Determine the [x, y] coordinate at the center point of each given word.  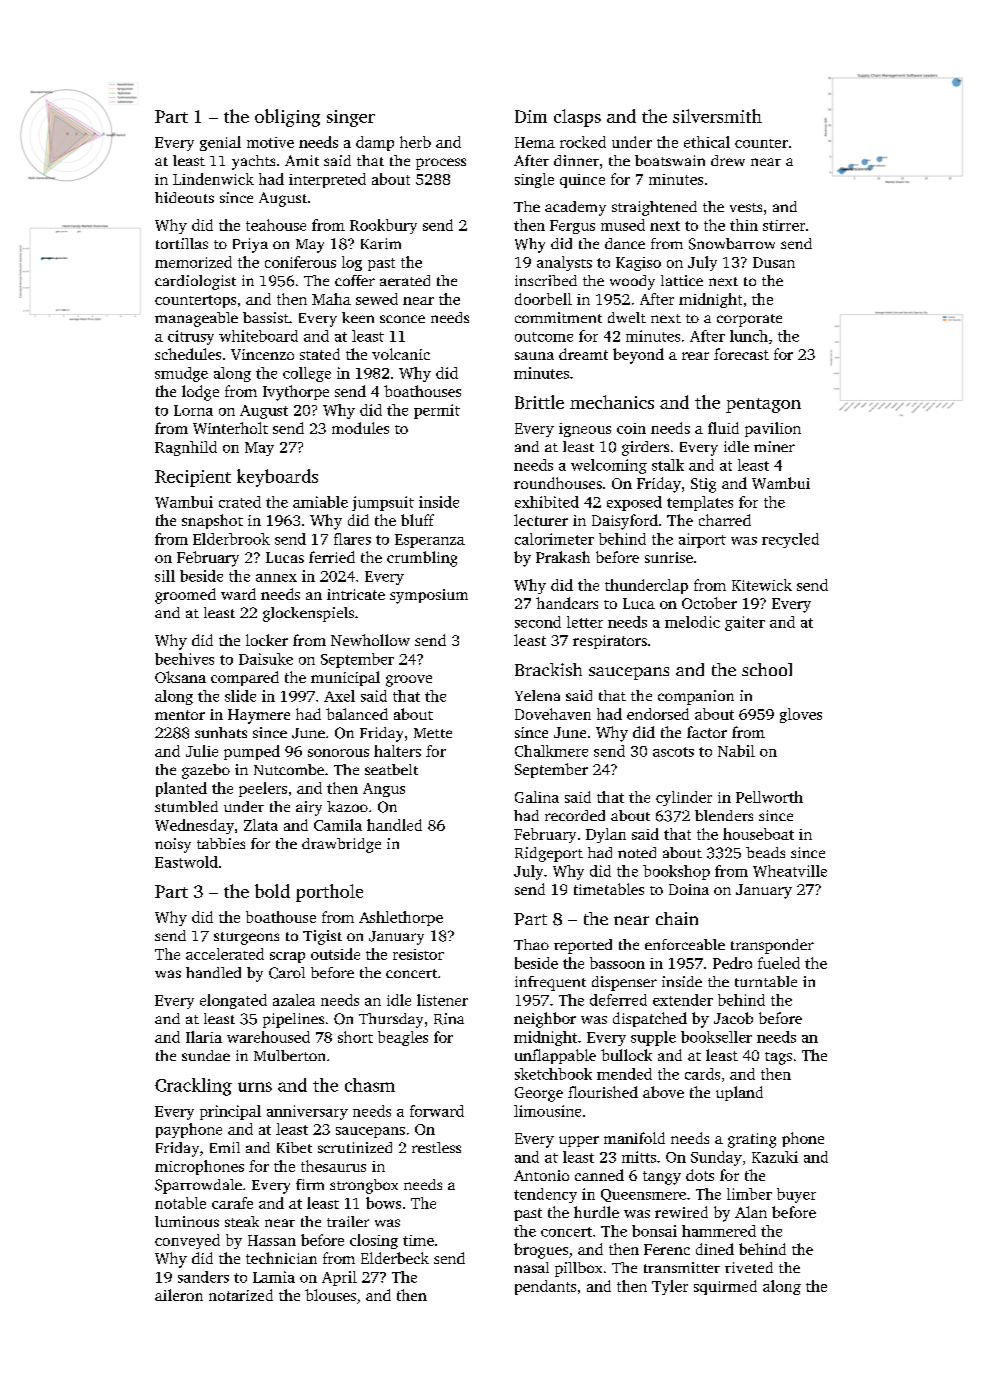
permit [437, 411]
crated [240, 502]
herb [415, 142]
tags [778, 1058]
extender [683, 1000]
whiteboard [258, 336]
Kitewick [762, 585]
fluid [723, 428]
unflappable [555, 1056]
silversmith [717, 116]
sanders [203, 1277]
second [538, 622]
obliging [287, 118]
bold [272, 891]
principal [230, 1112]
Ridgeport [549, 854]
